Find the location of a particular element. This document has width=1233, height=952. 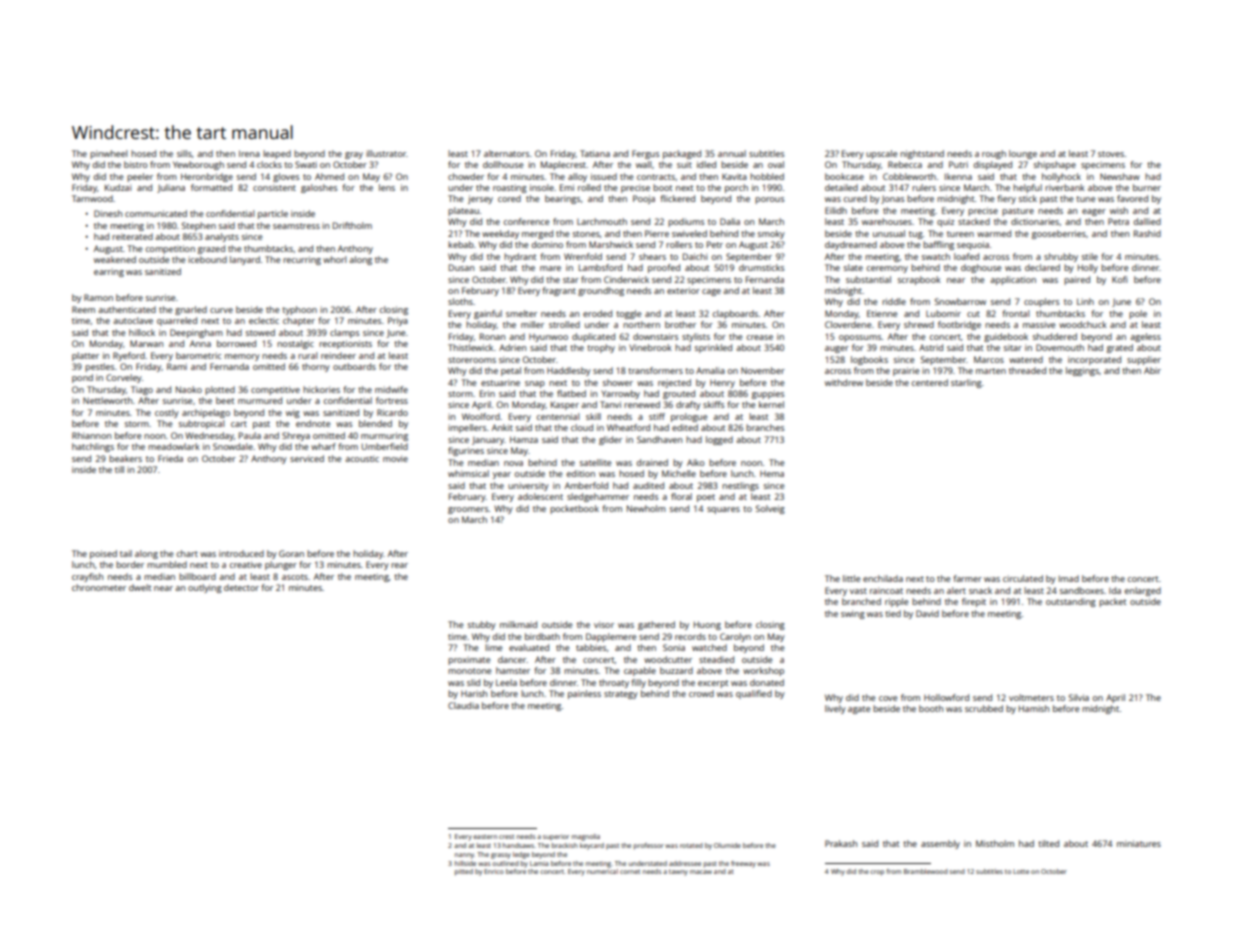

Silvia is located at coordinates (1079, 697).
